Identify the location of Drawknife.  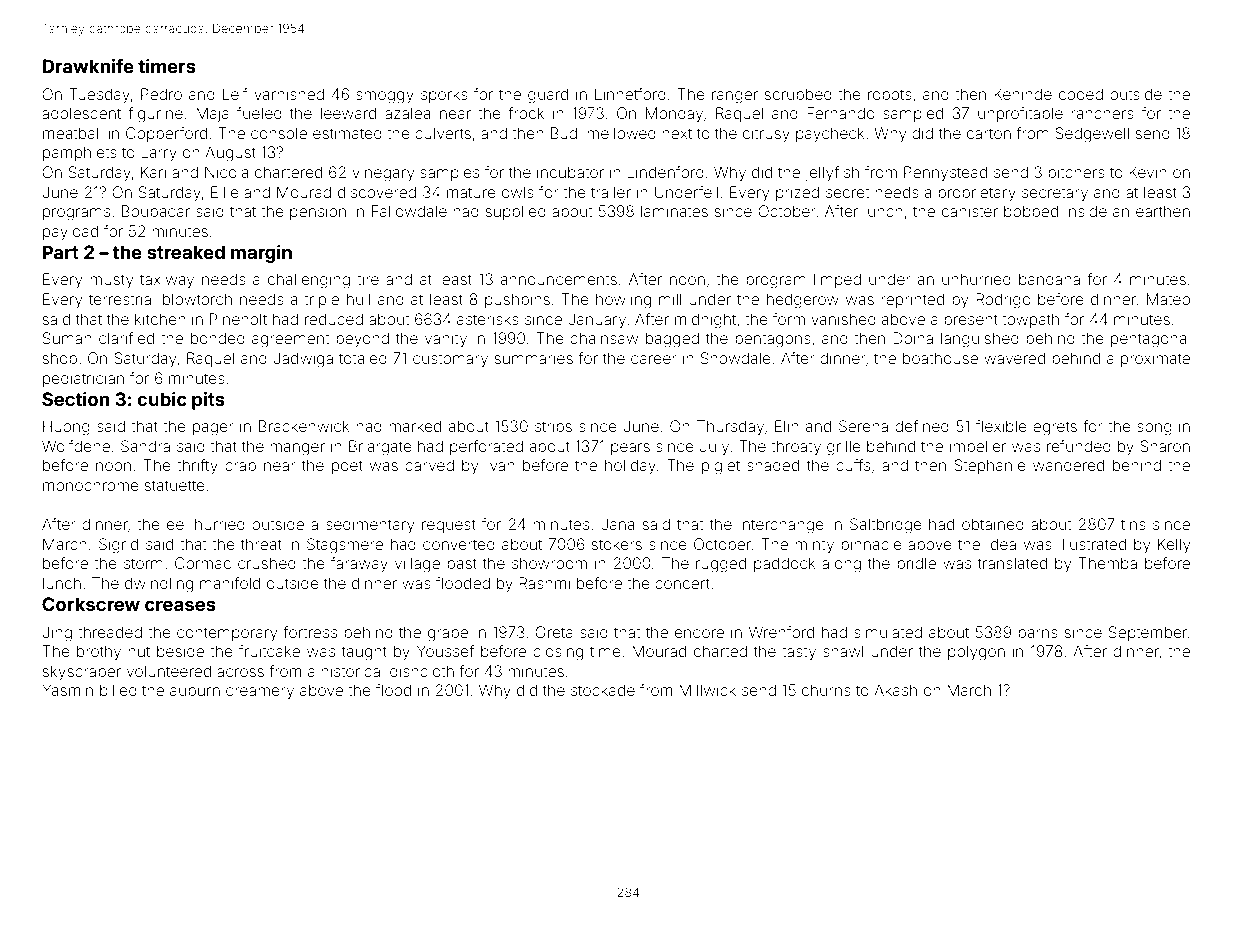
(88, 66).
